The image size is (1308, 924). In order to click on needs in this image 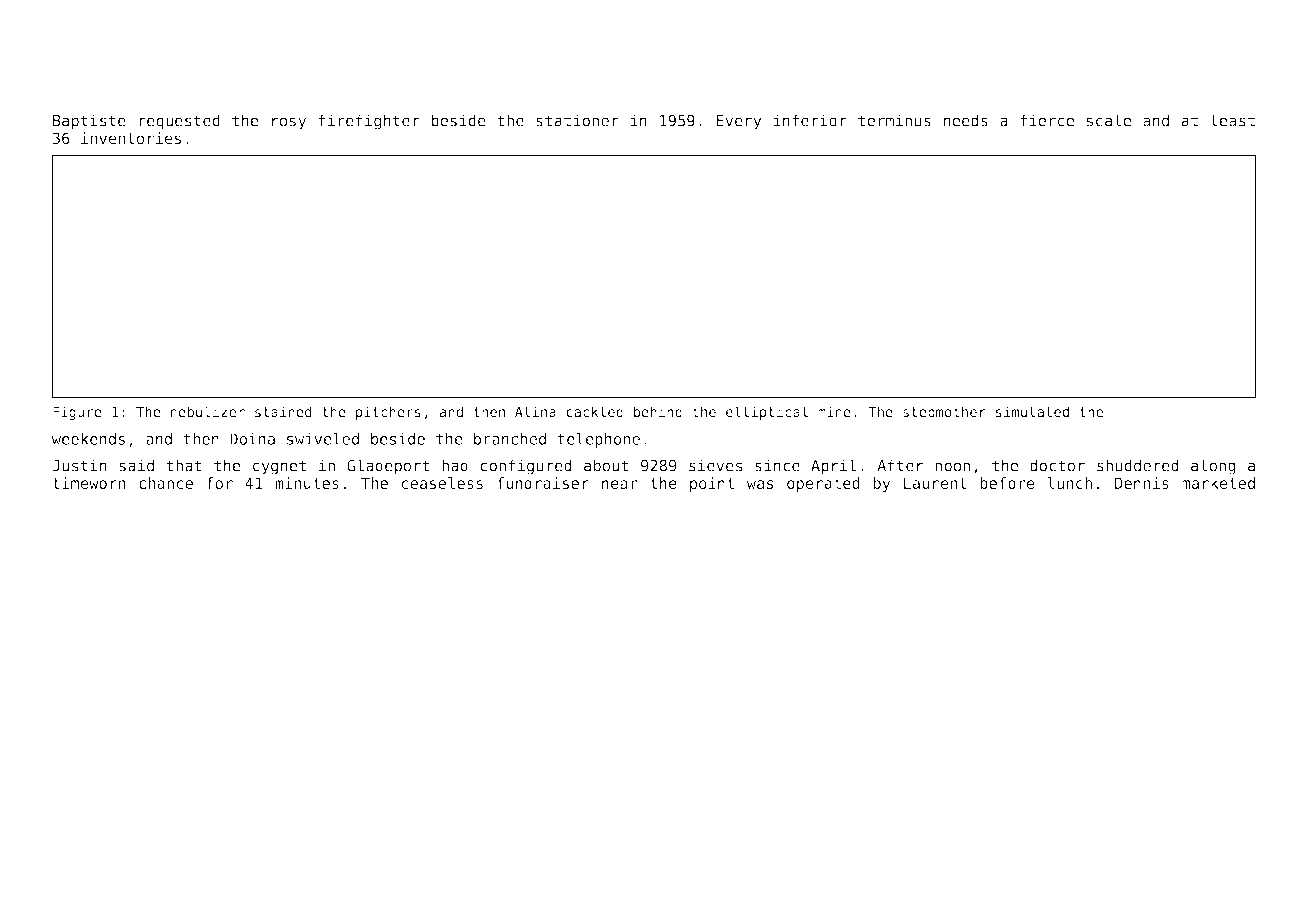, I will do `click(966, 120)`.
